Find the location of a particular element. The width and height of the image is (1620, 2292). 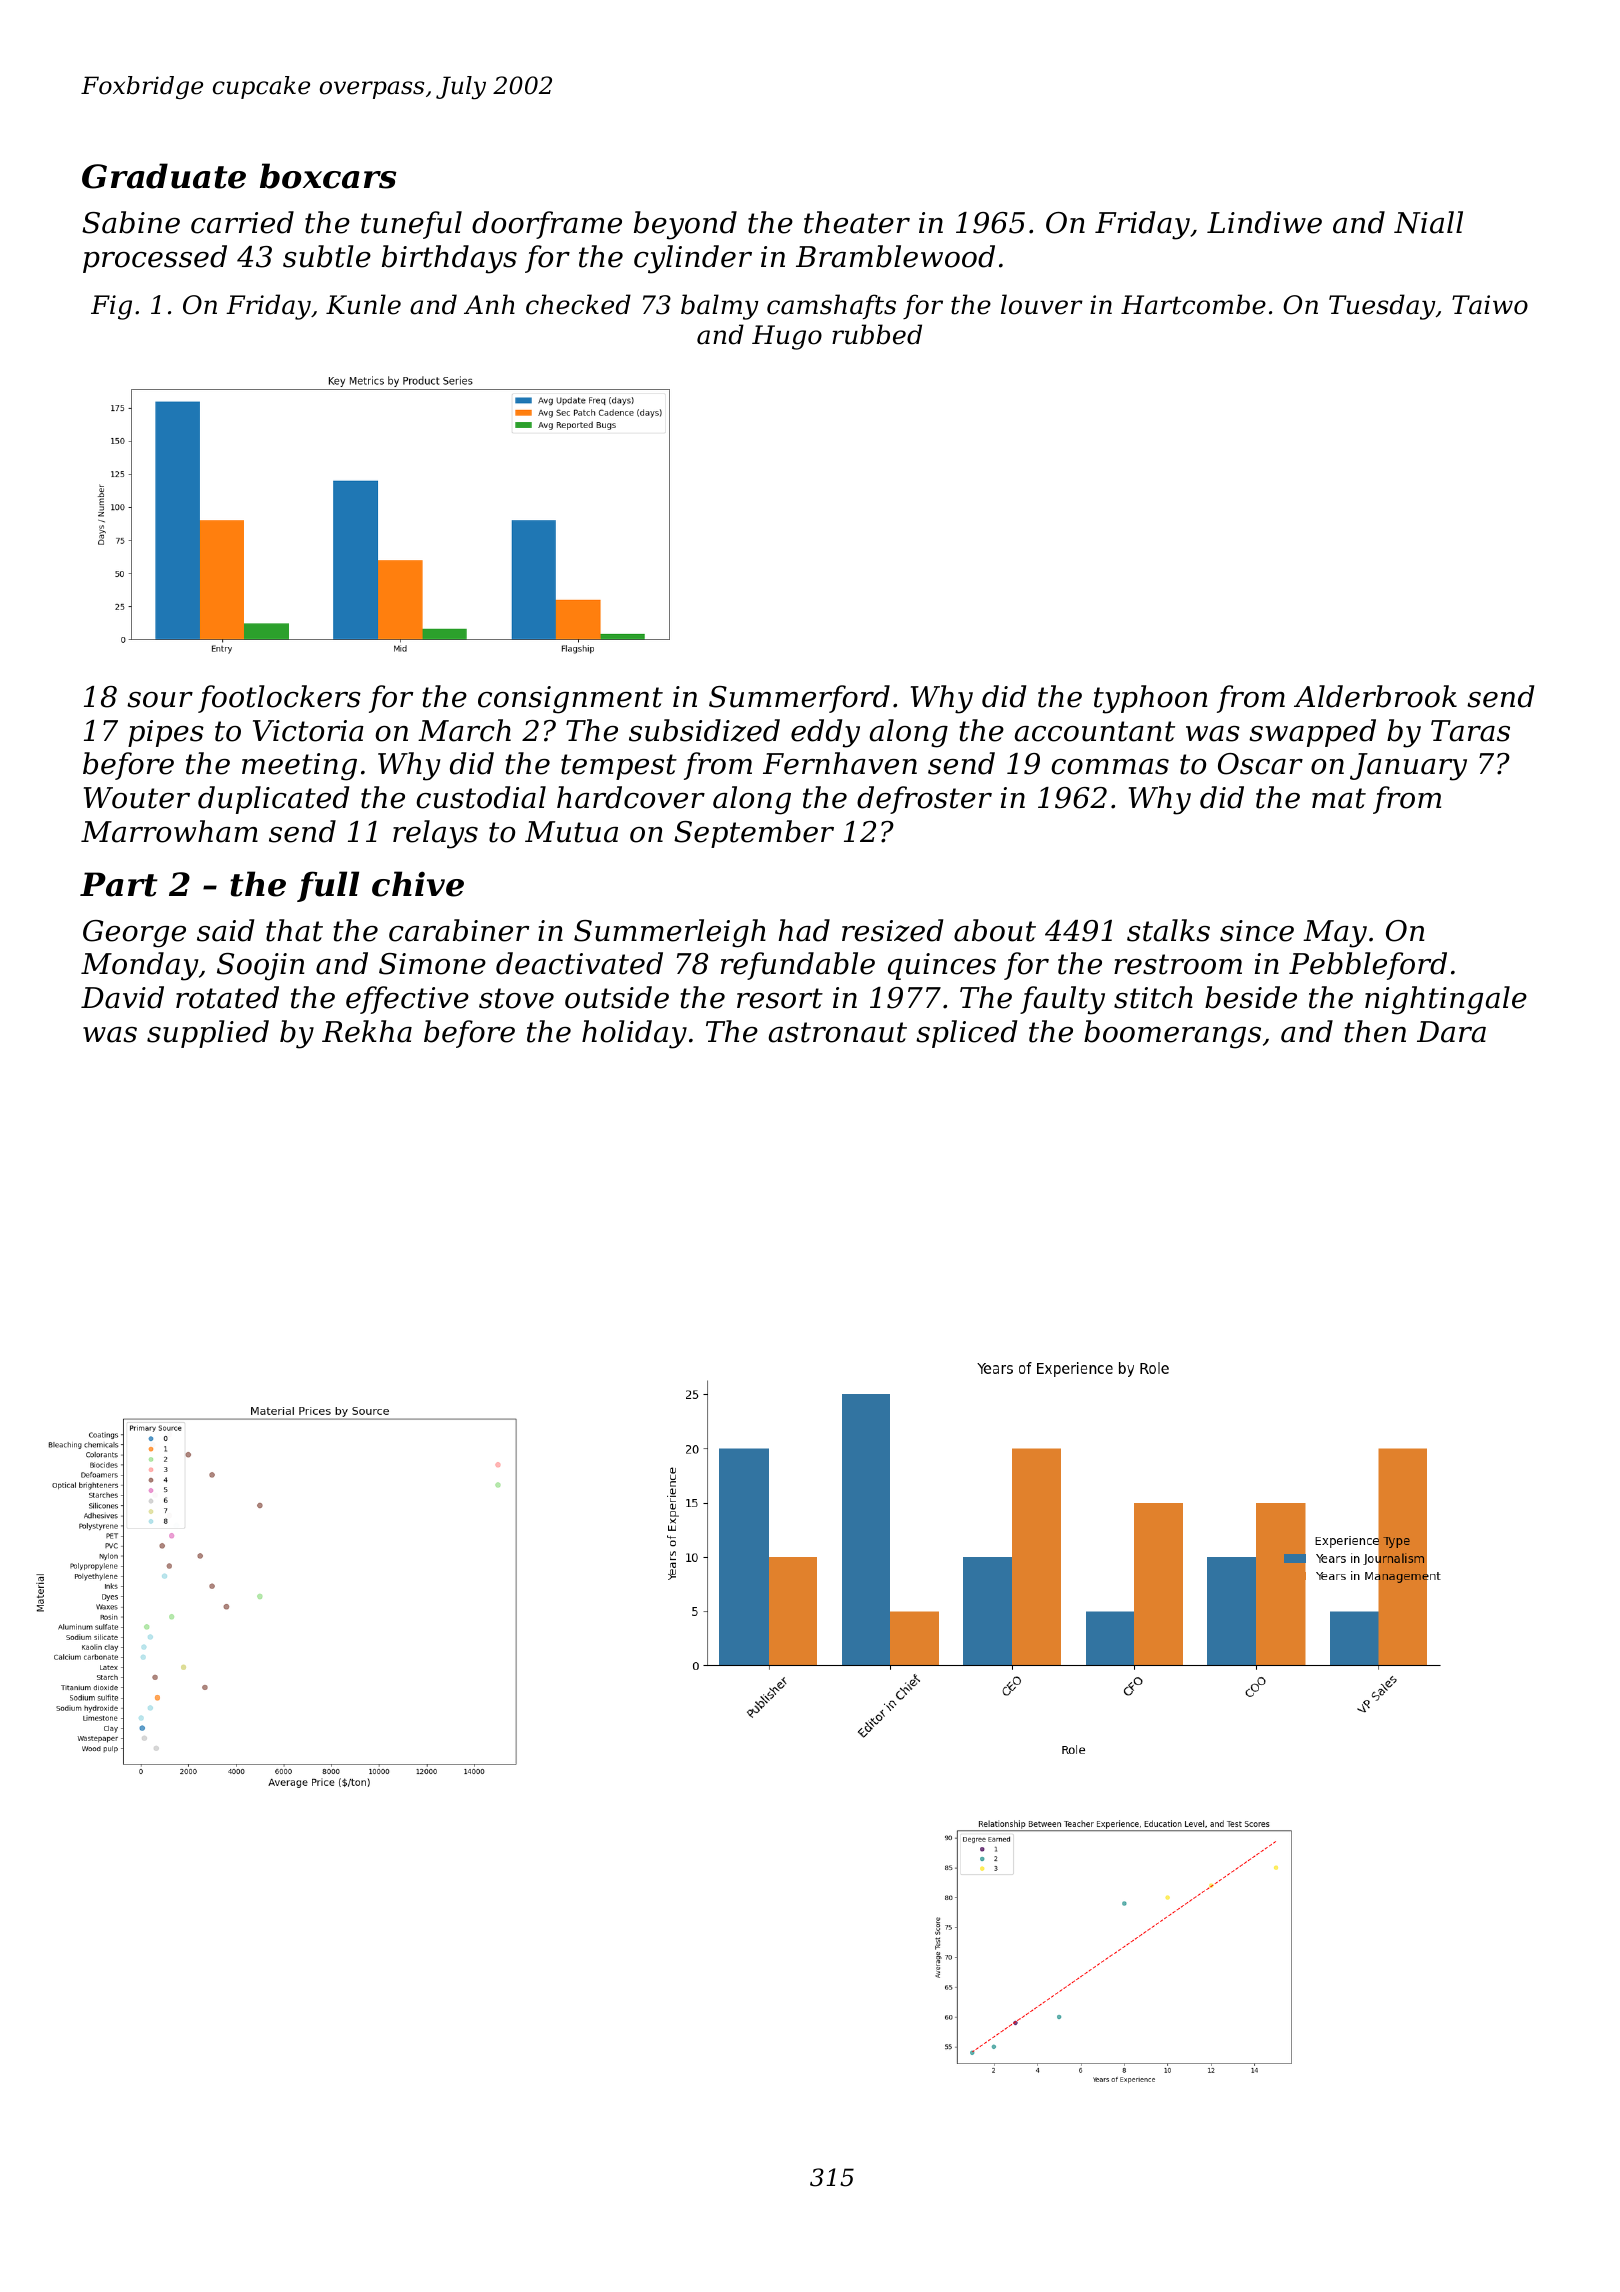

eddy is located at coordinates (825, 733).
